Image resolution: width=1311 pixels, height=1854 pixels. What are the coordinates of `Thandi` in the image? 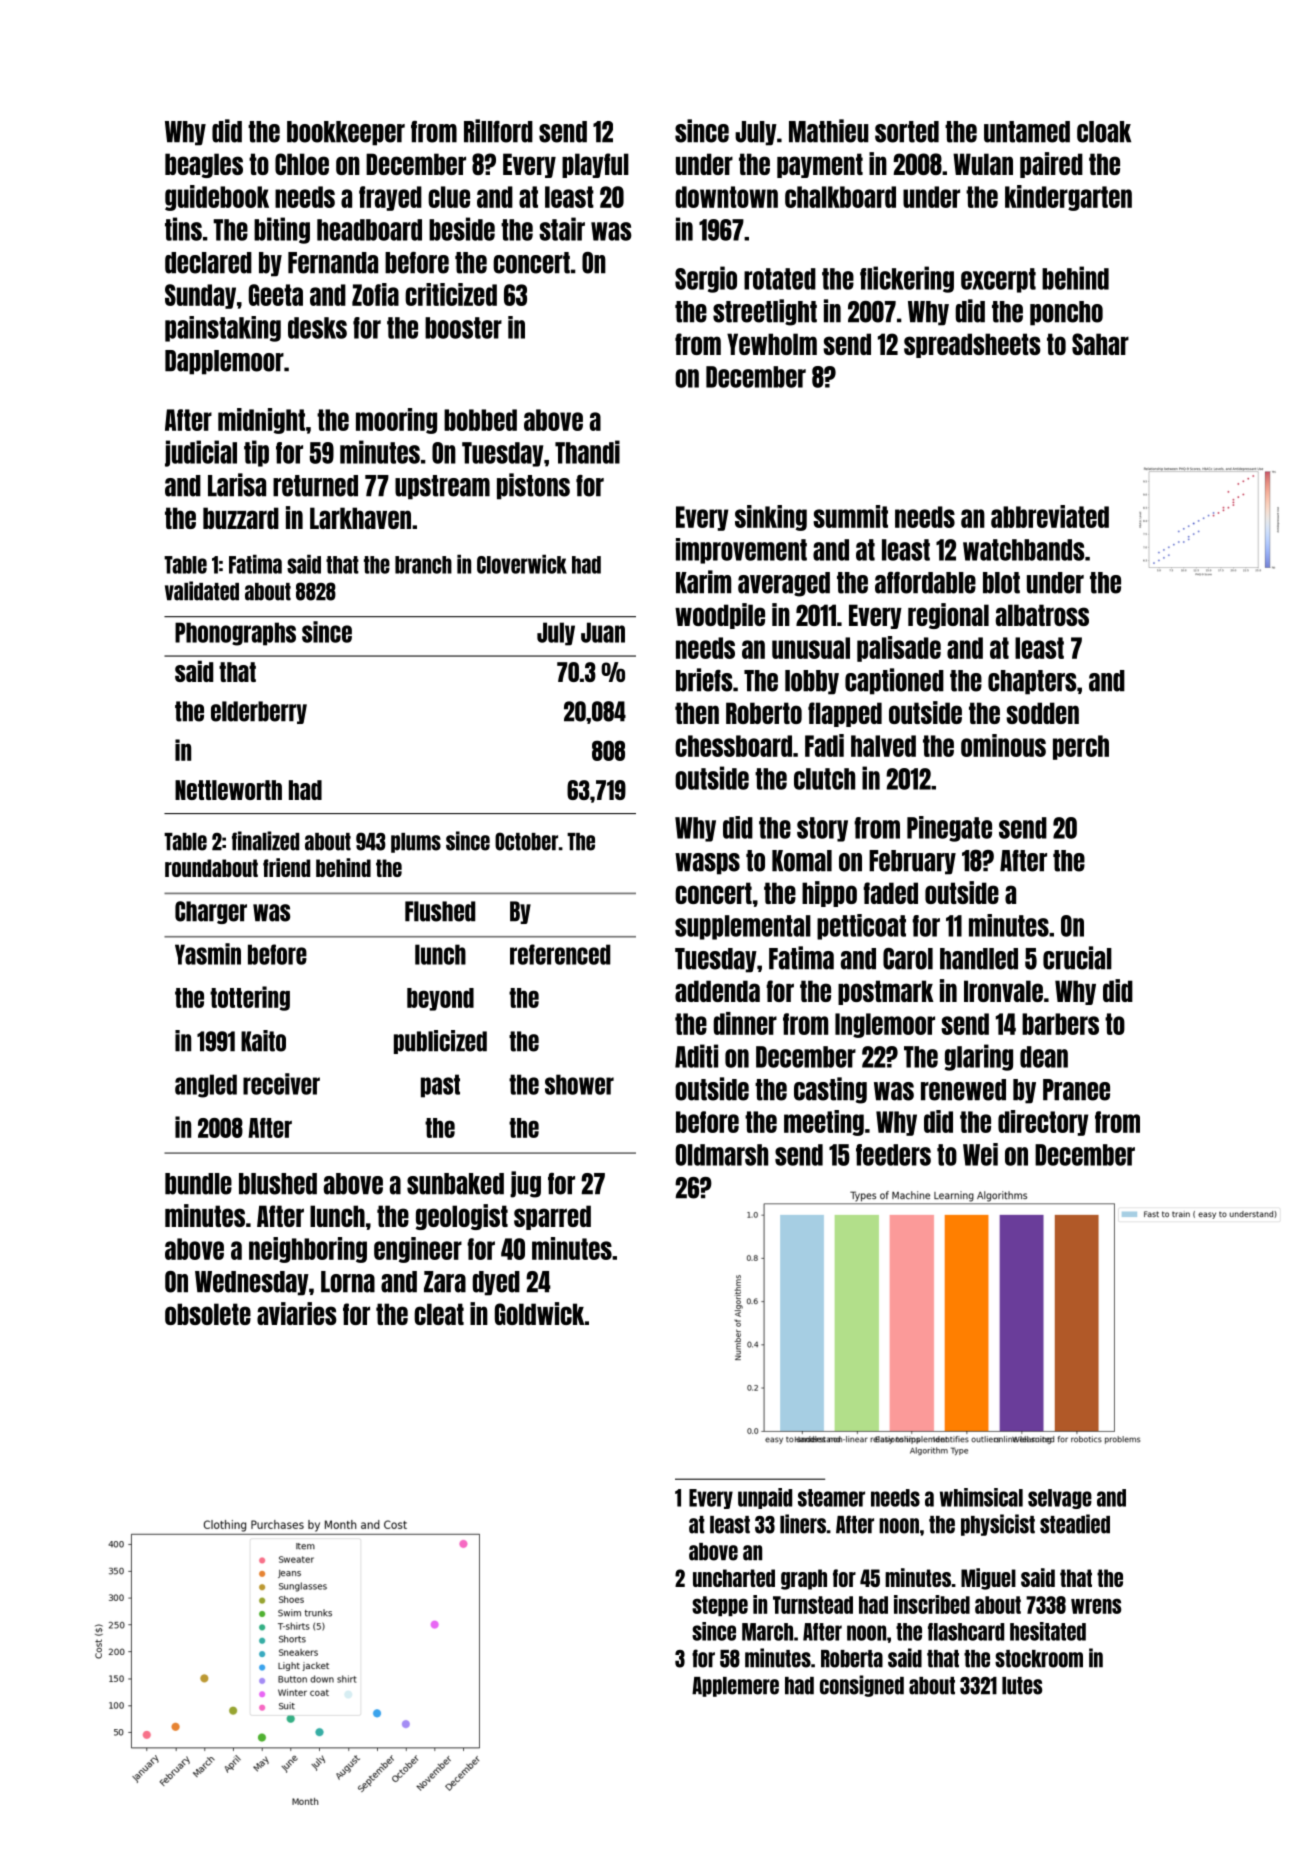 It's located at (587, 452).
